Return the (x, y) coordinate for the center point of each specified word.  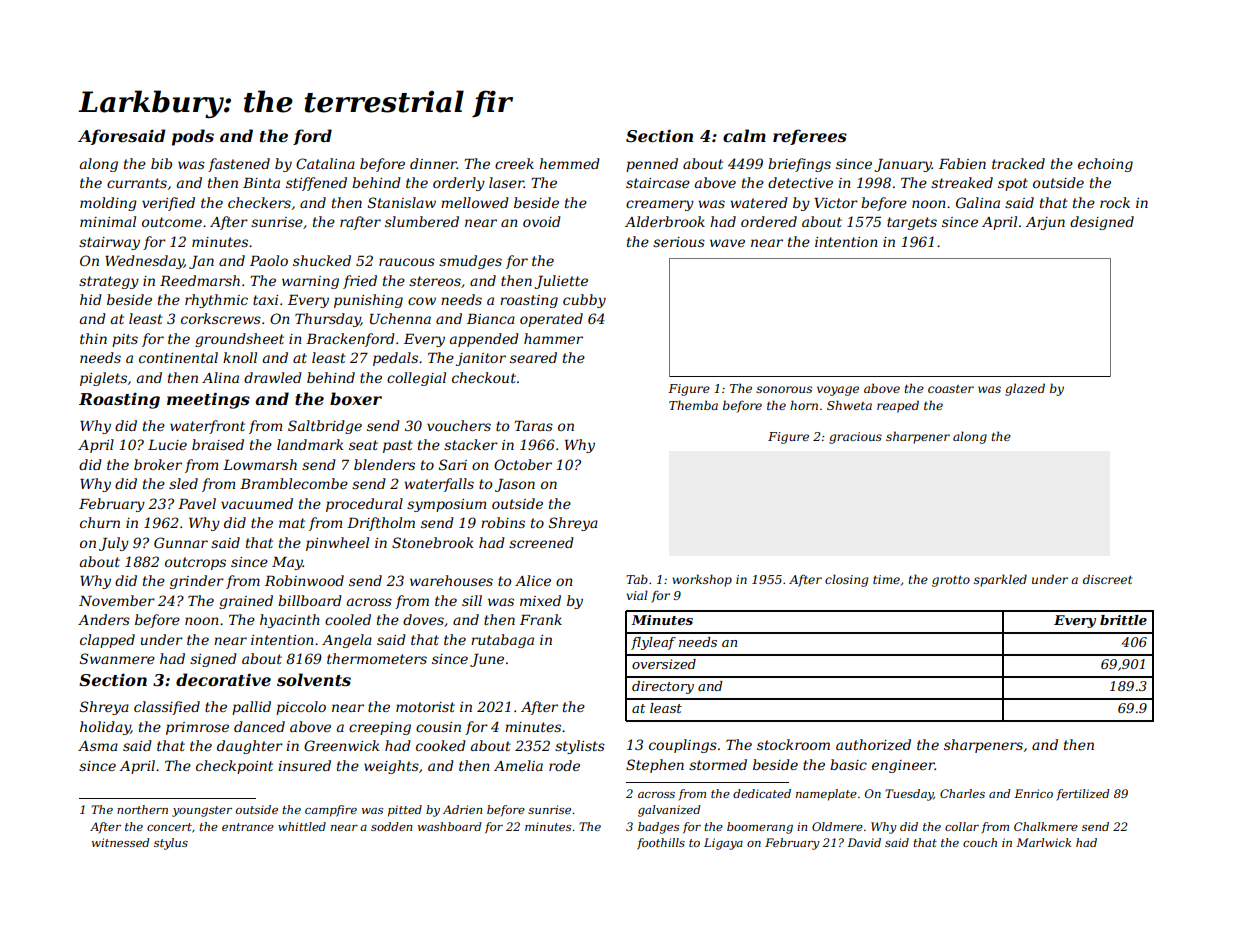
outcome (172, 222)
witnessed (121, 842)
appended (484, 340)
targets (912, 223)
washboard (450, 826)
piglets (103, 379)
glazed (1025, 389)
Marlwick (1043, 842)
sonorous (784, 389)
